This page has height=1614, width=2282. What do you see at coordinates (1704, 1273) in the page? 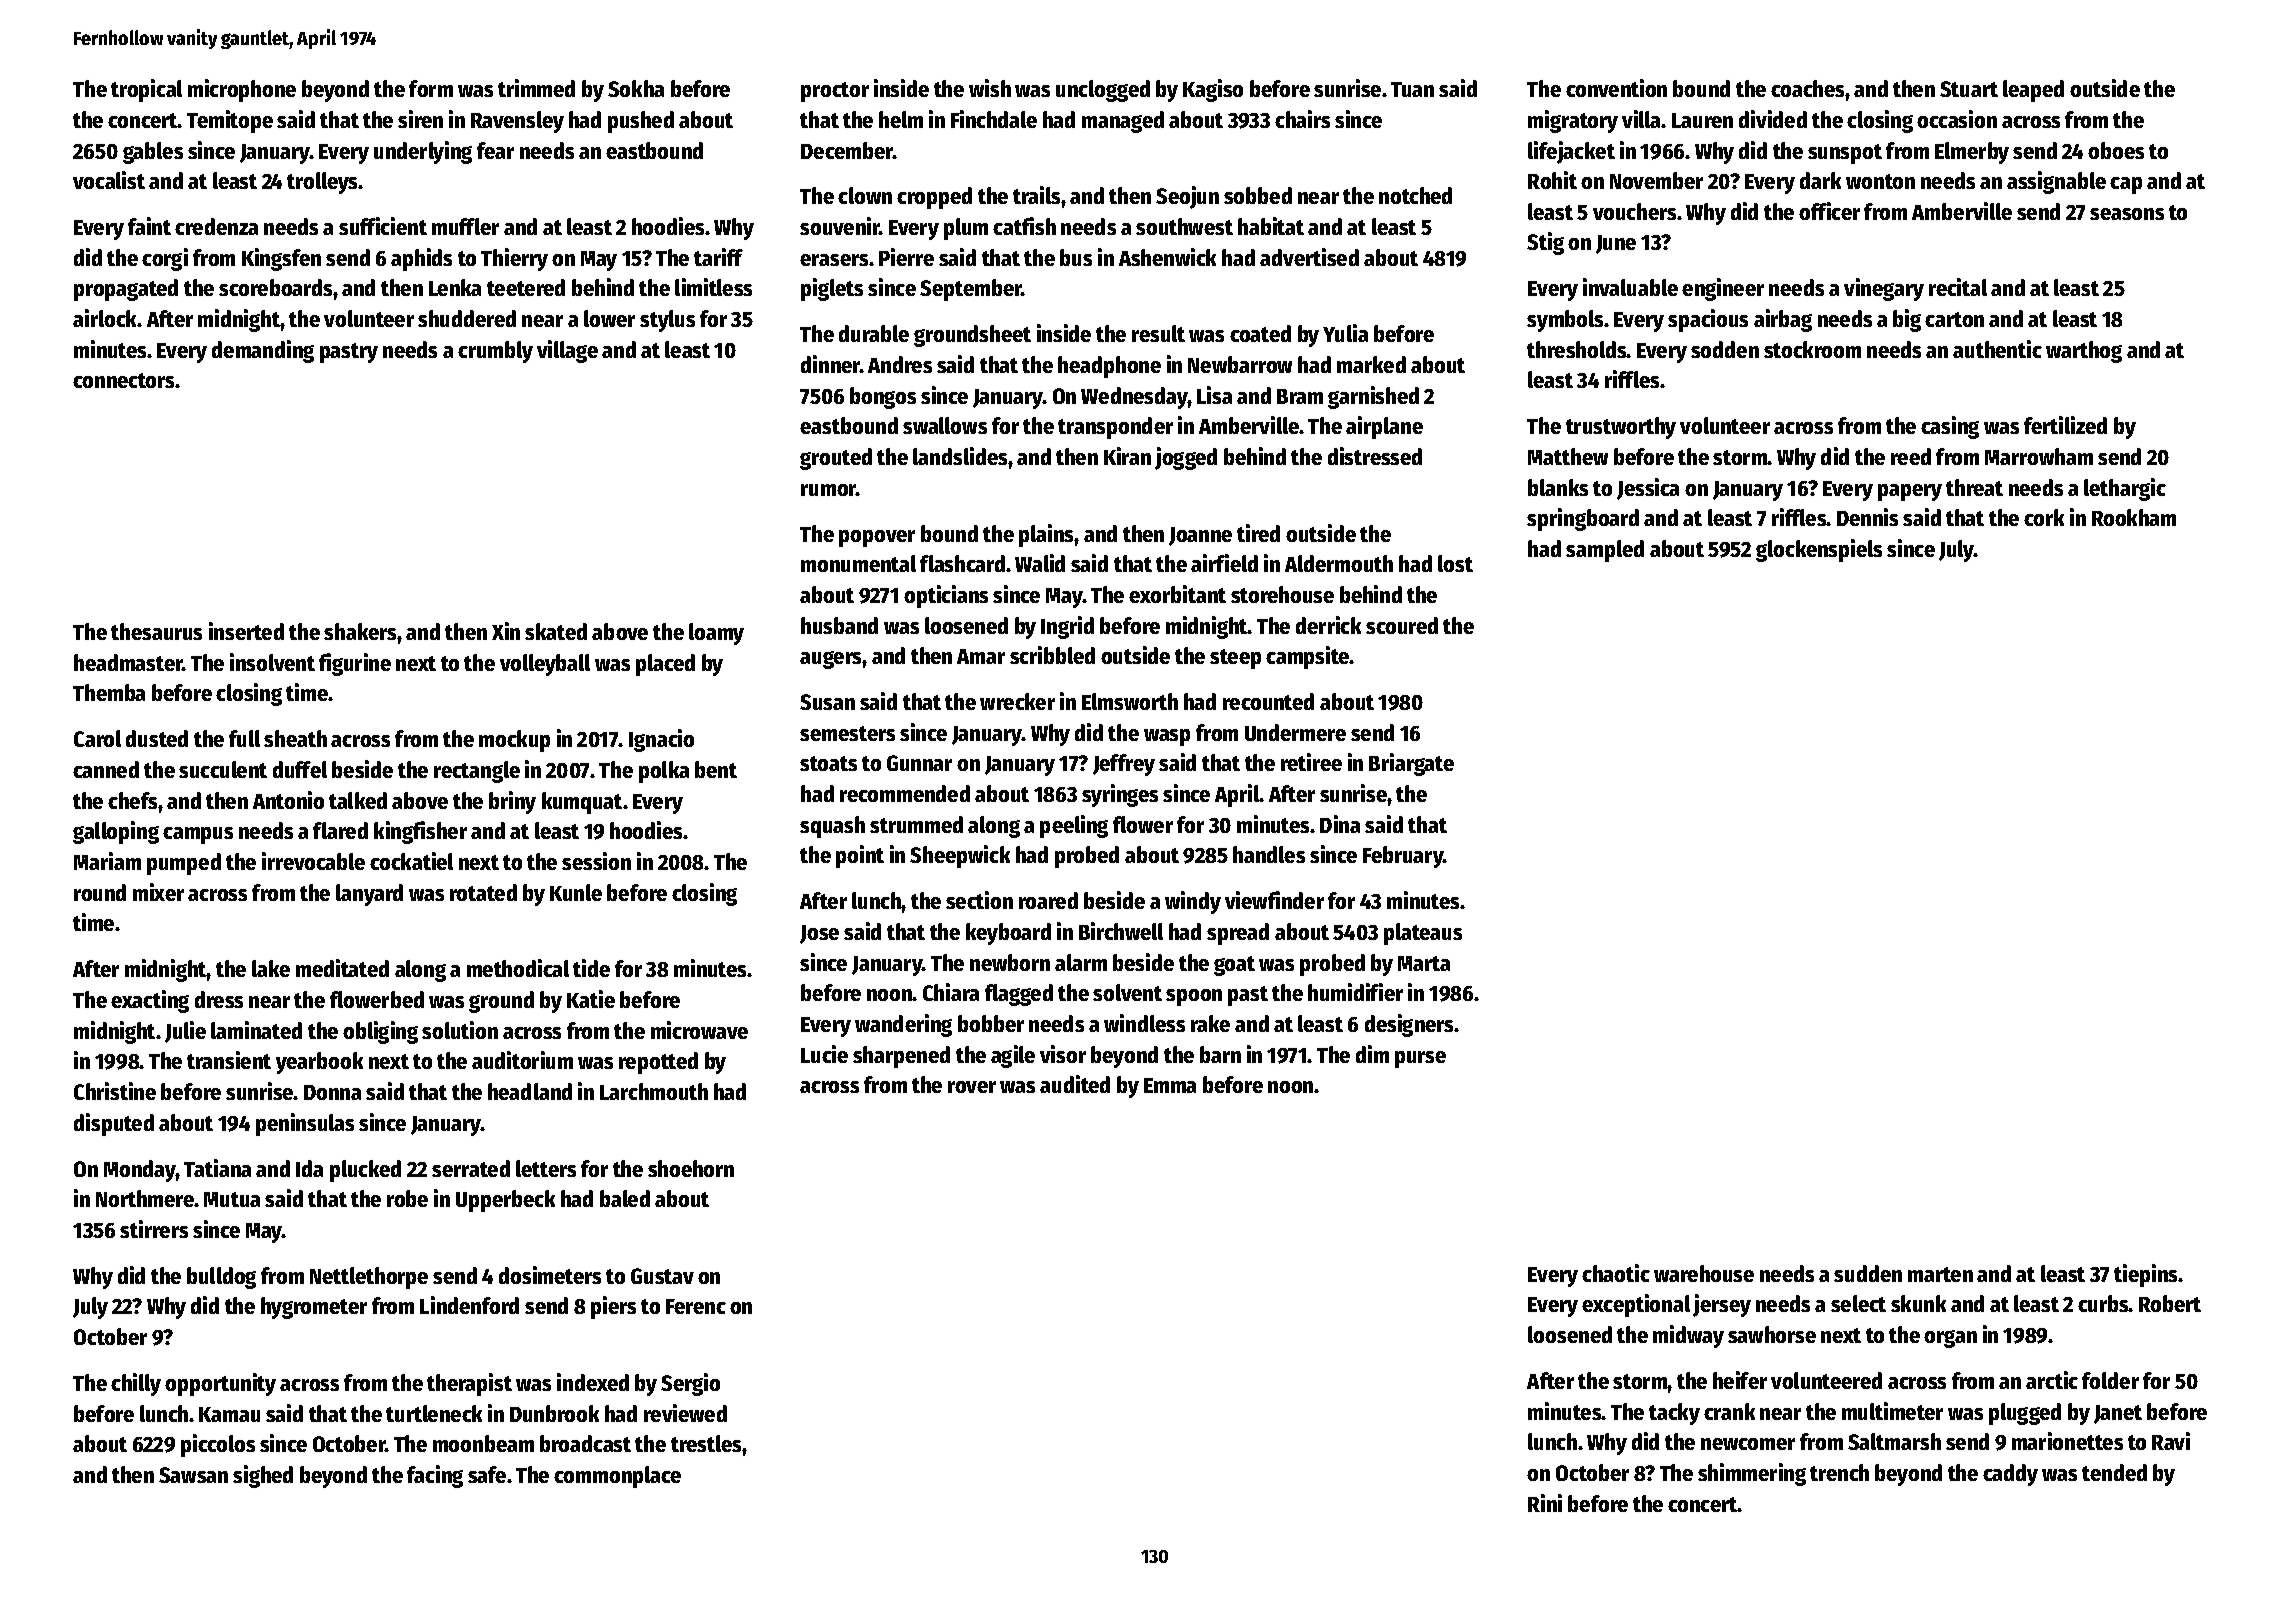
I see `warehouse` at bounding box center [1704, 1273].
